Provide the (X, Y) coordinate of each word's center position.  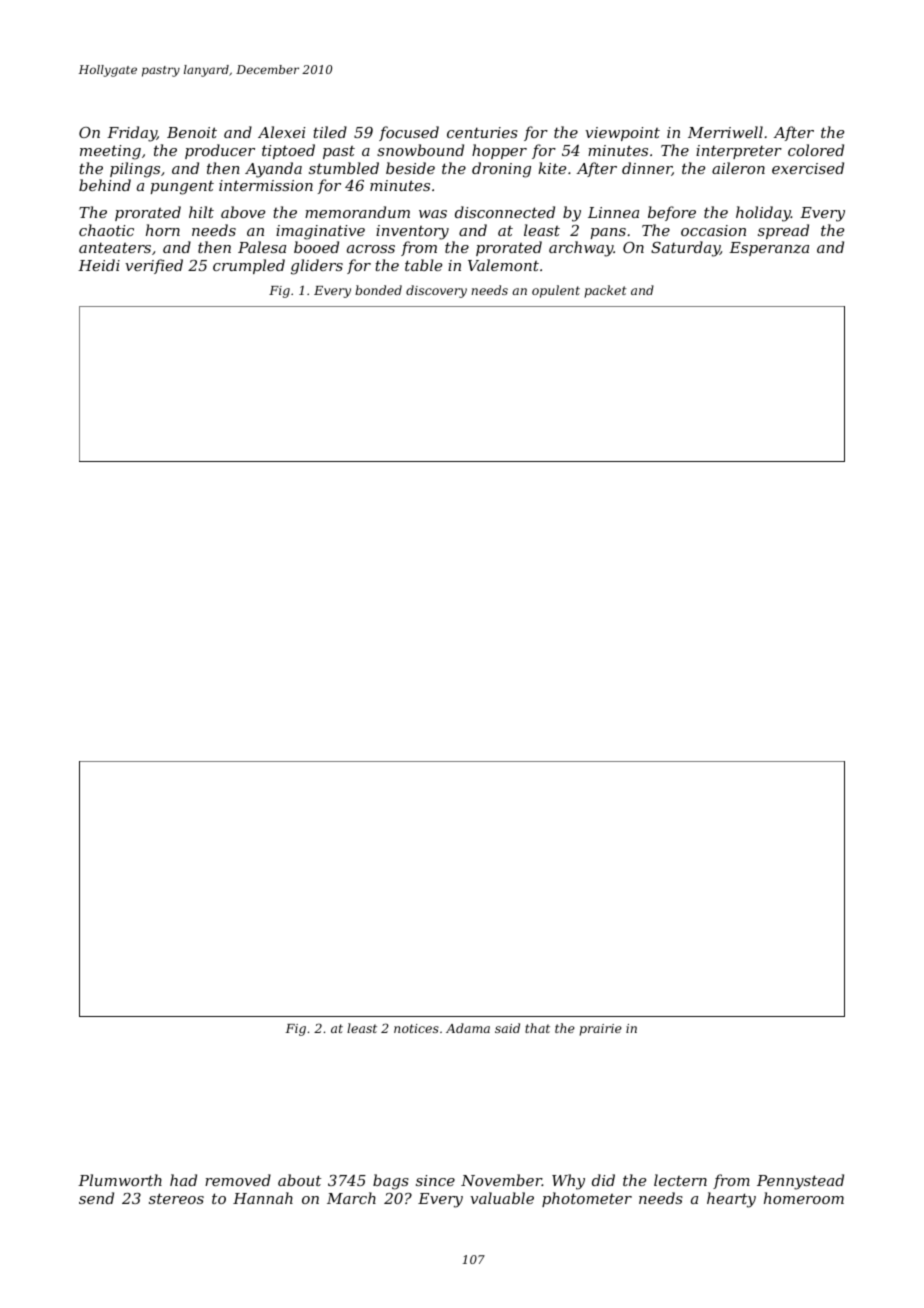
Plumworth (120, 1180)
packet (606, 291)
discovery (436, 291)
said (507, 1028)
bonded (378, 290)
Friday (132, 134)
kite (552, 168)
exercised (808, 168)
